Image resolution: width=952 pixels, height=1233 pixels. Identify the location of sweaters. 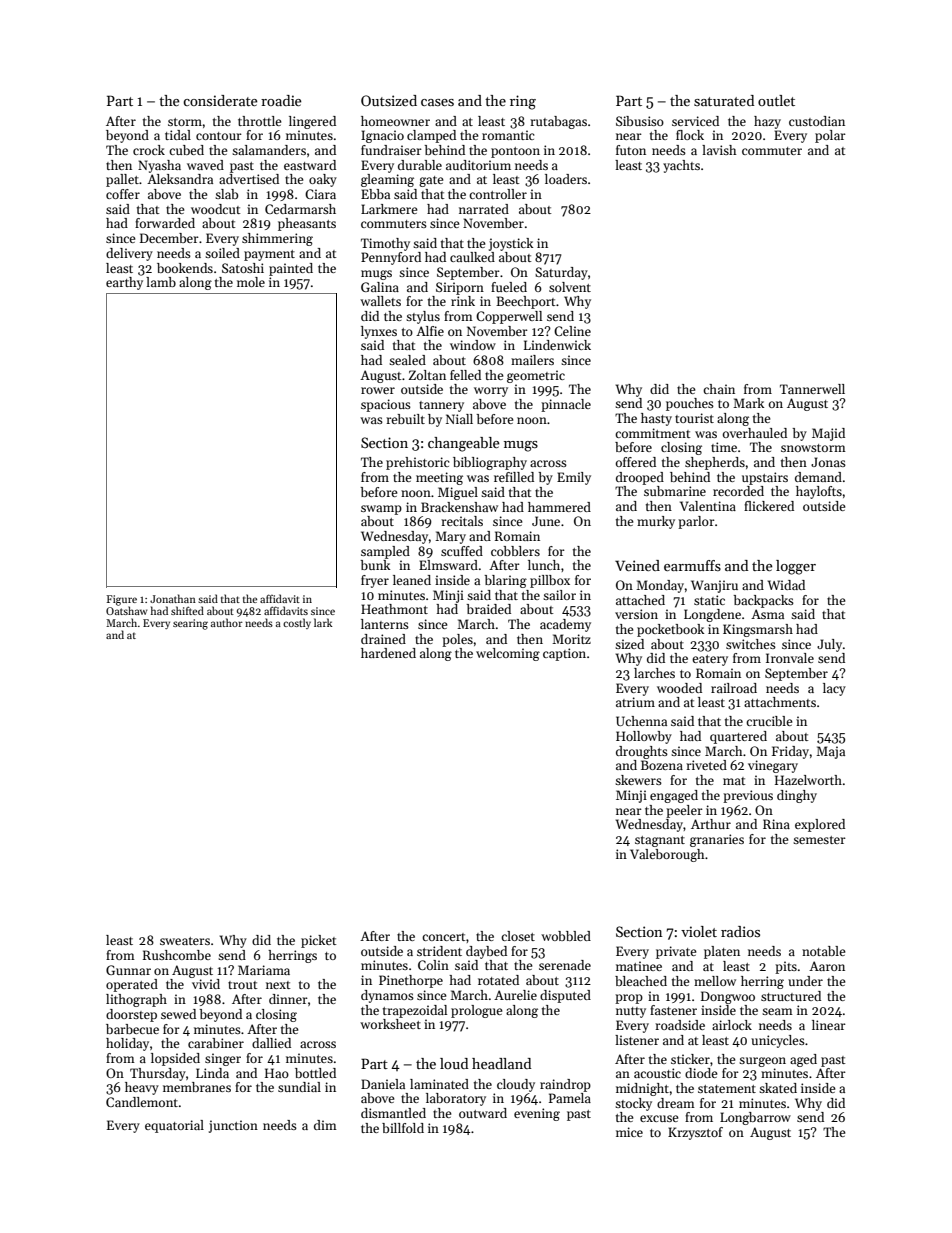
(185, 941).
